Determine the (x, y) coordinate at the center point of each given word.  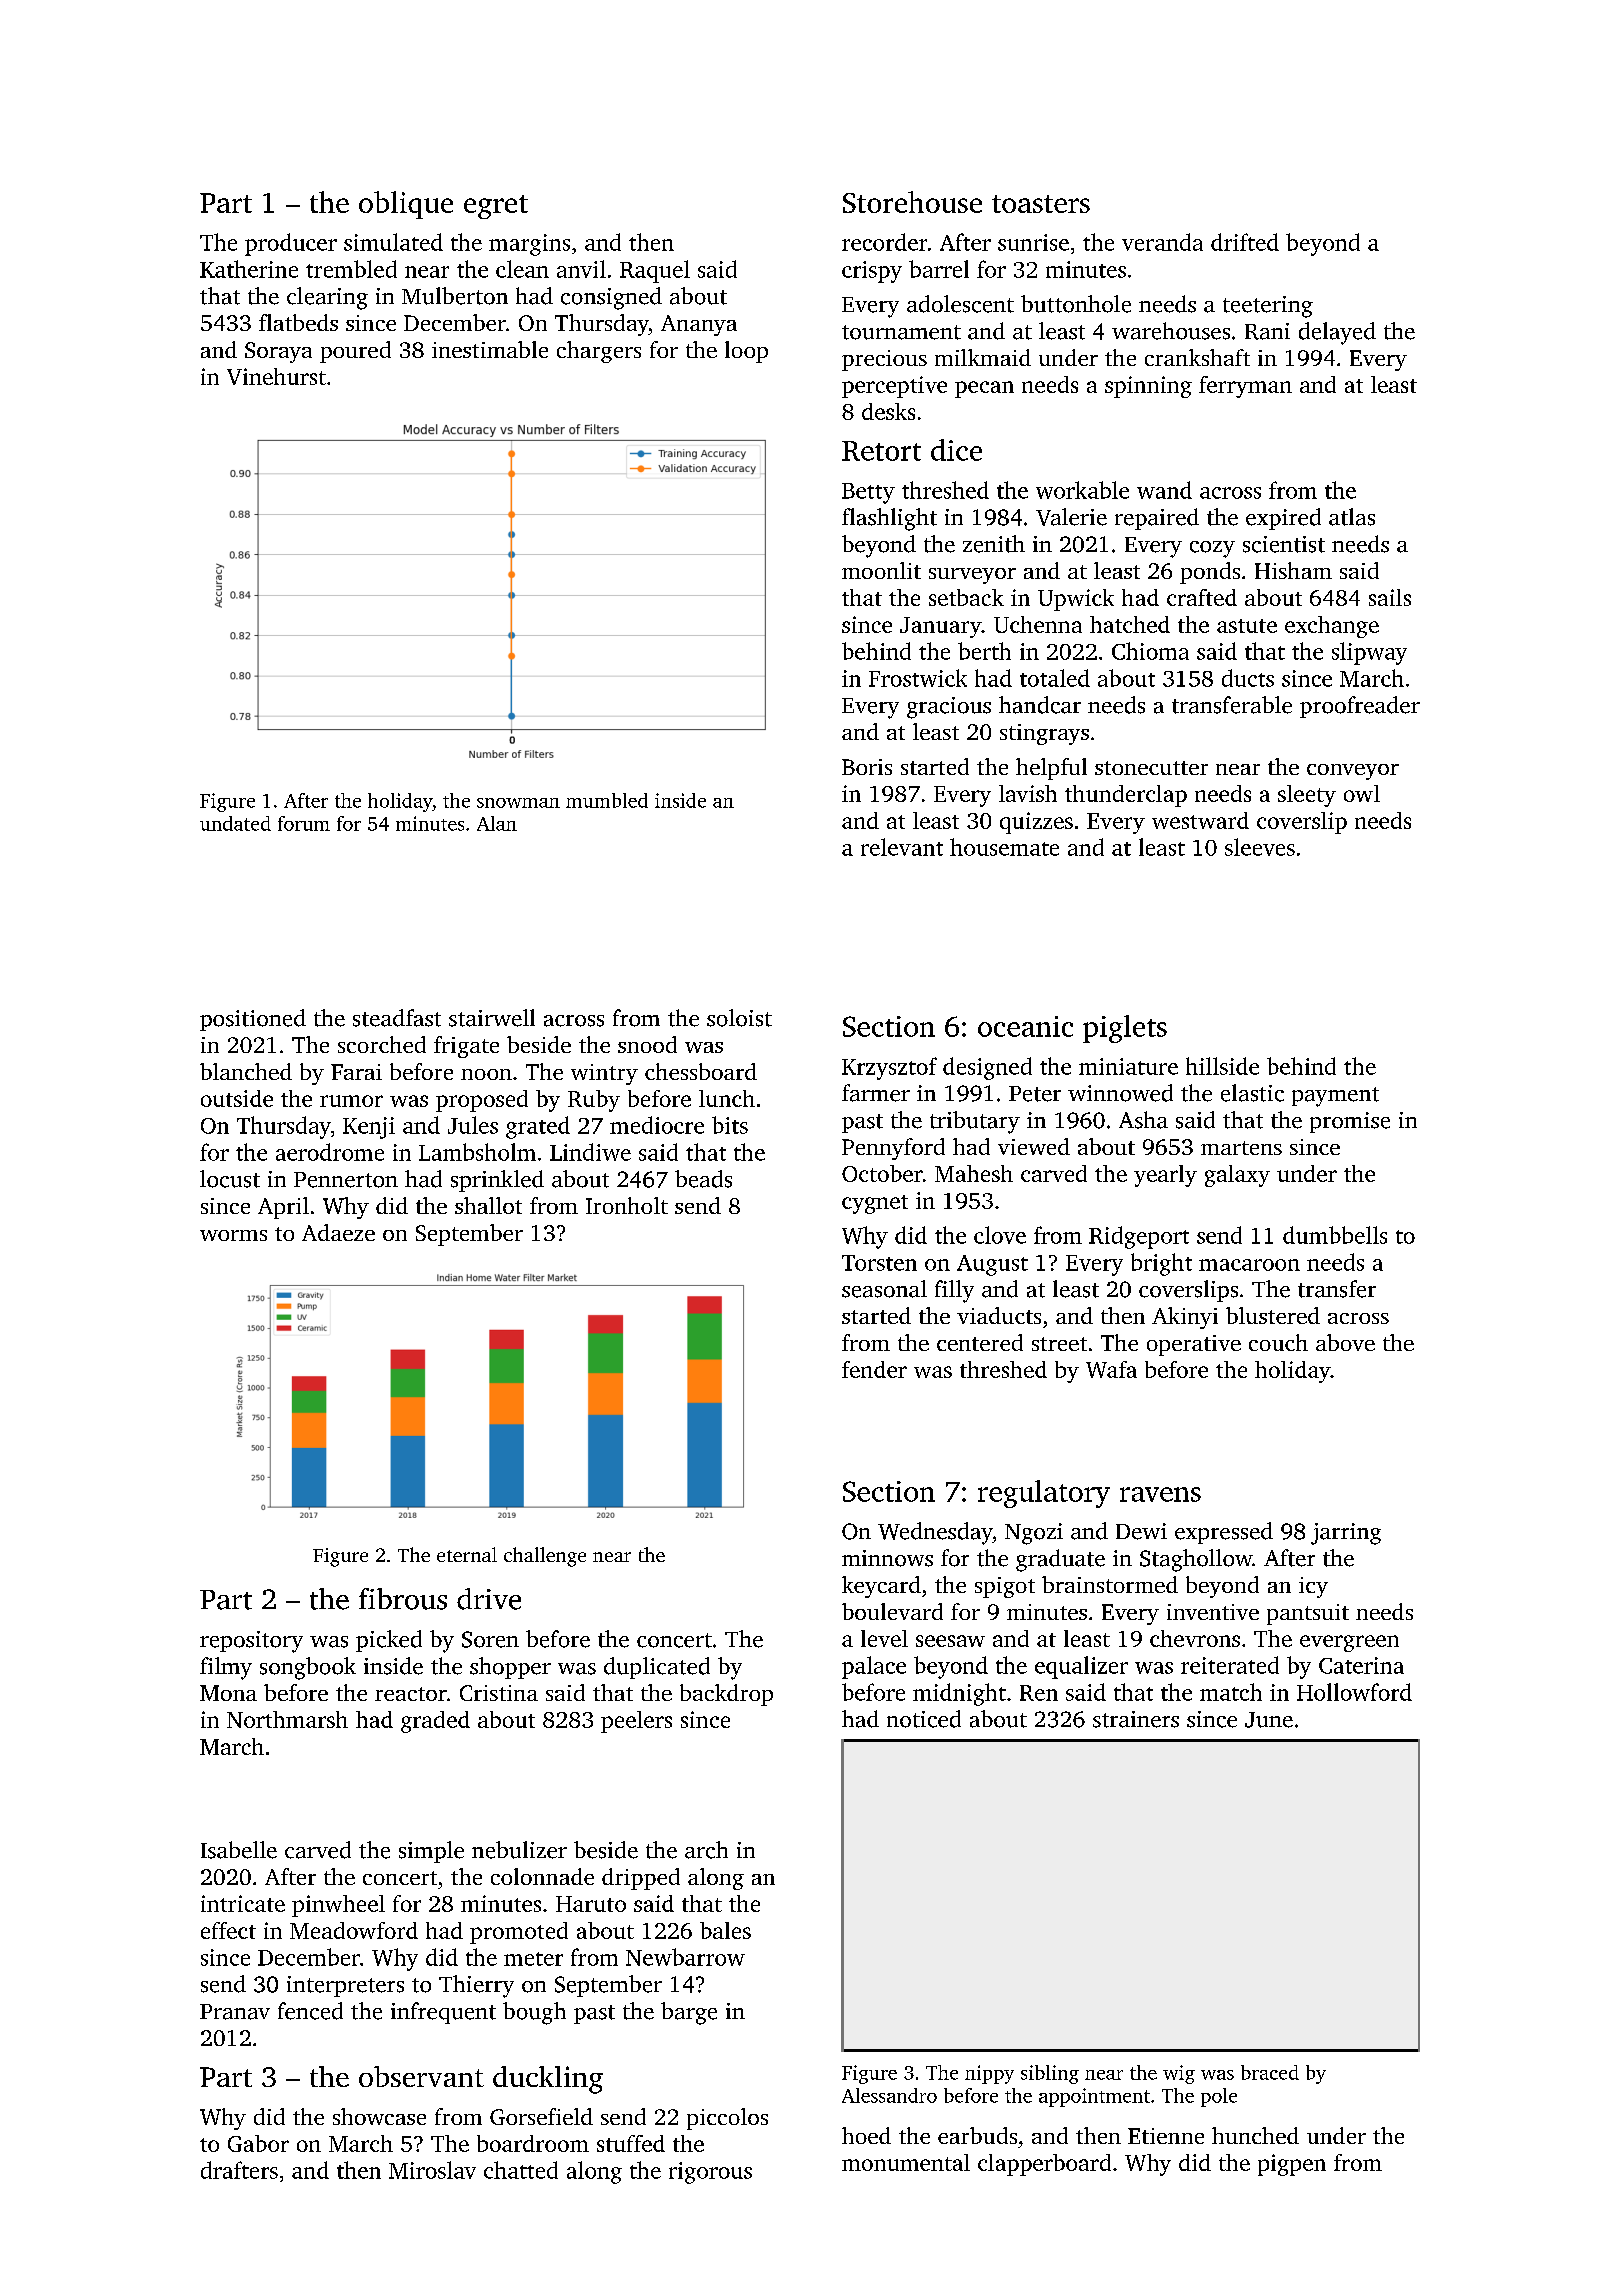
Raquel (655, 271)
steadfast (397, 1018)
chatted (521, 2170)
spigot (1005, 1587)
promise (1350, 1122)
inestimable (490, 349)
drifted (1245, 242)
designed (987, 1068)
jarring (1346, 1534)
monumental (906, 2162)
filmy (226, 1668)
